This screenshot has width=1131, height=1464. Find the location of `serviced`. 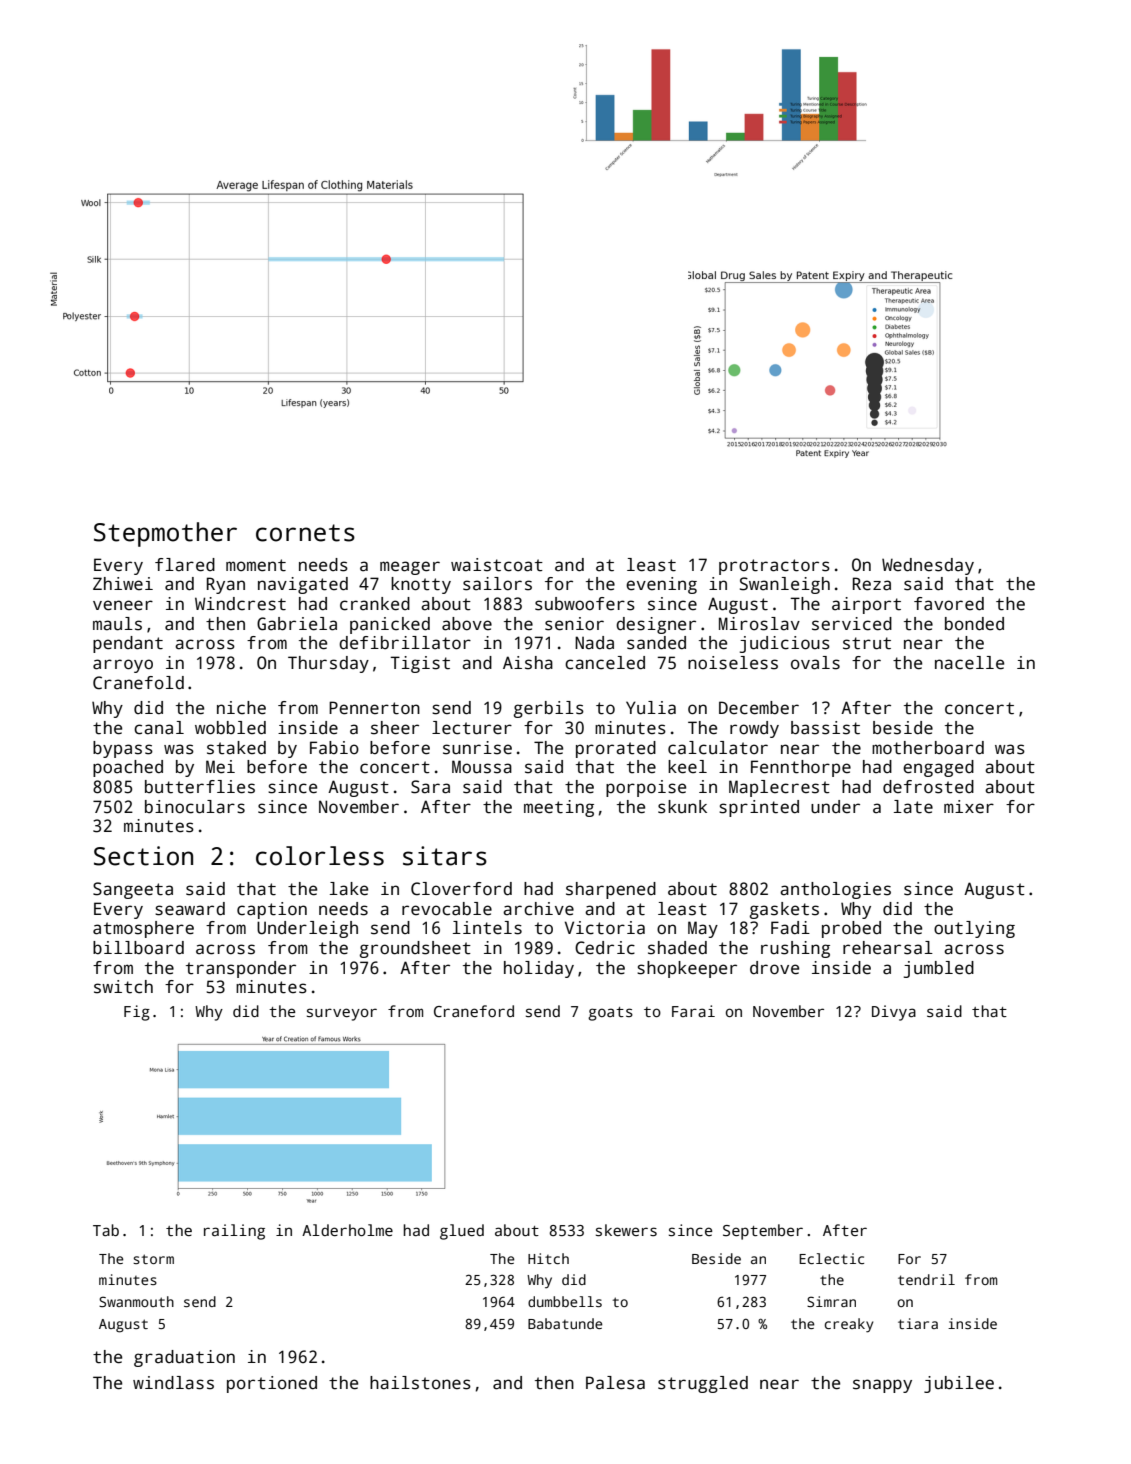

serviced is located at coordinates (852, 624).
